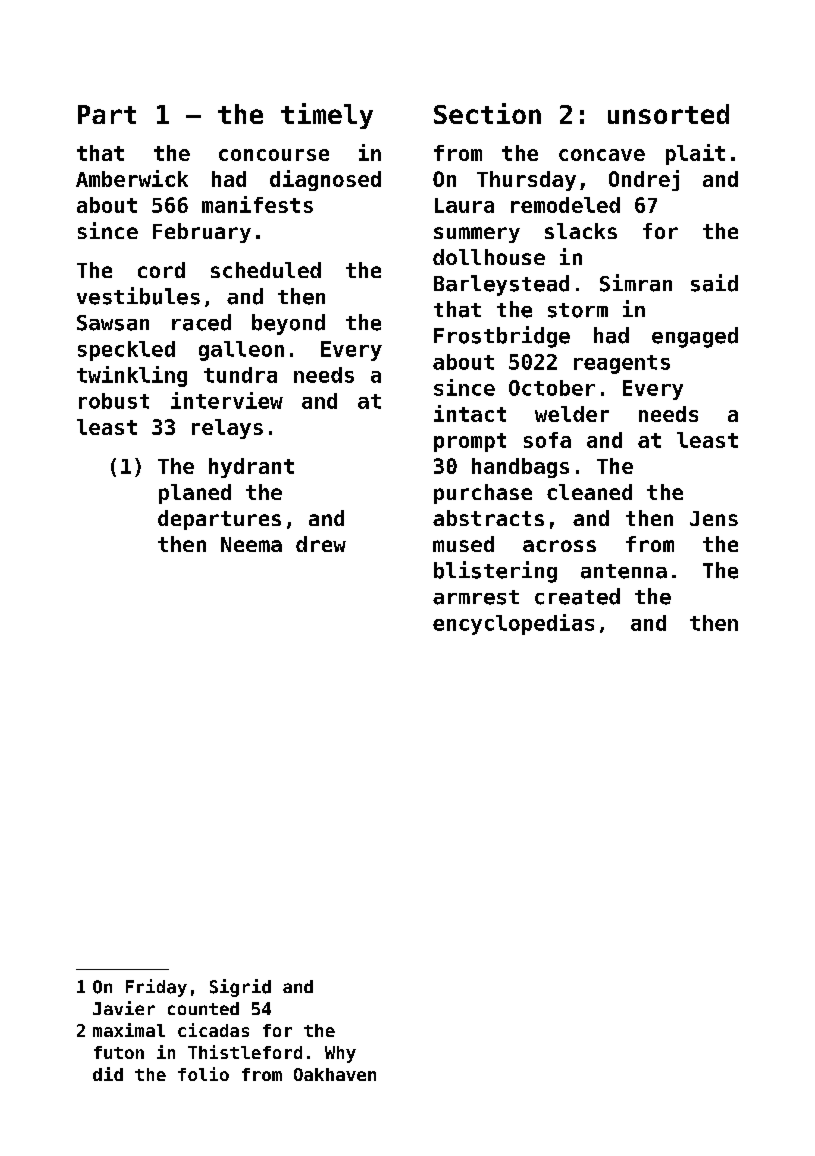 The width and height of the screenshot is (815, 1156). I want to click on maximal, so click(129, 1030).
